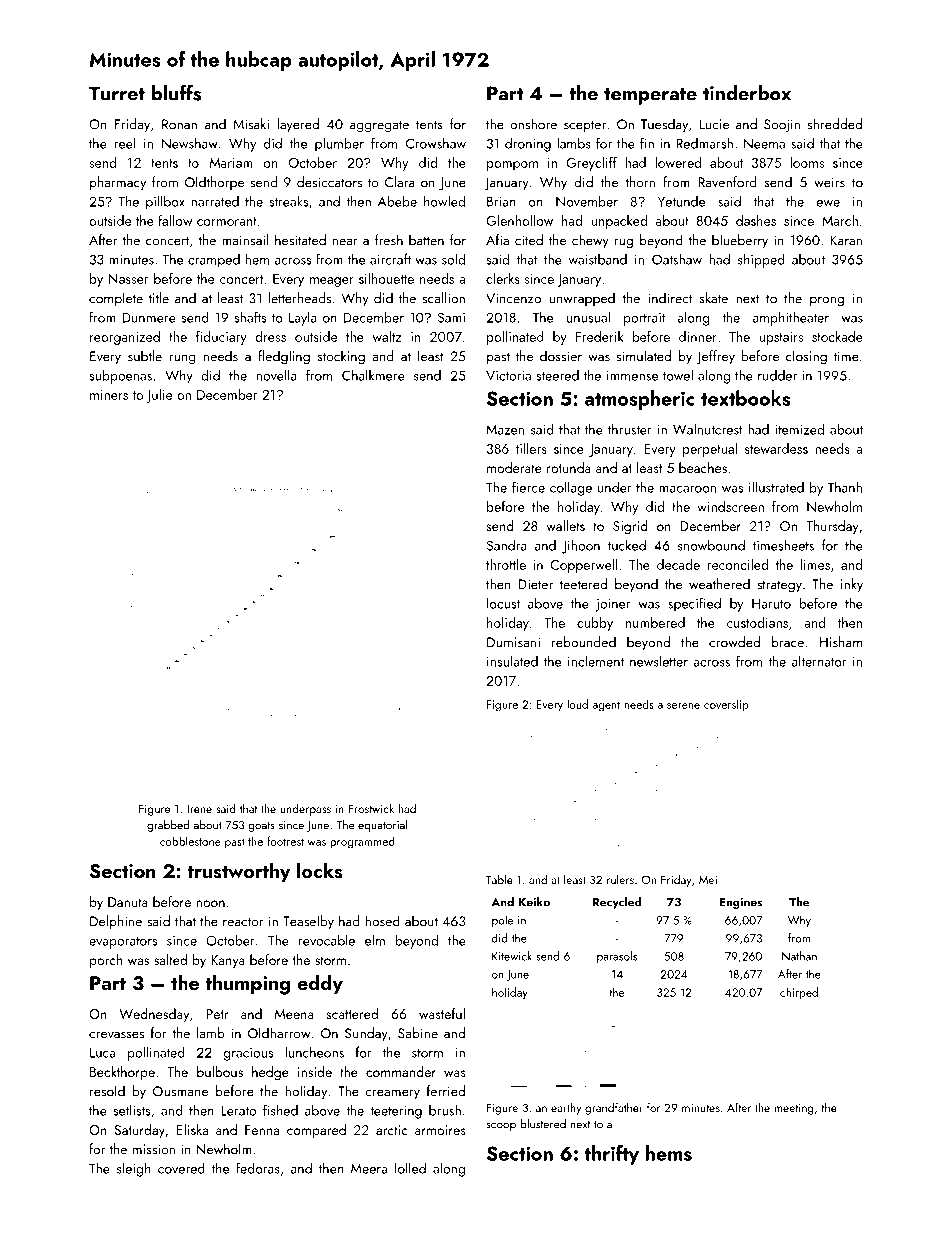 The height and width of the screenshot is (1233, 952). Describe the element at coordinates (373, 375) in the screenshot. I see `Chalkmere` at that location.
